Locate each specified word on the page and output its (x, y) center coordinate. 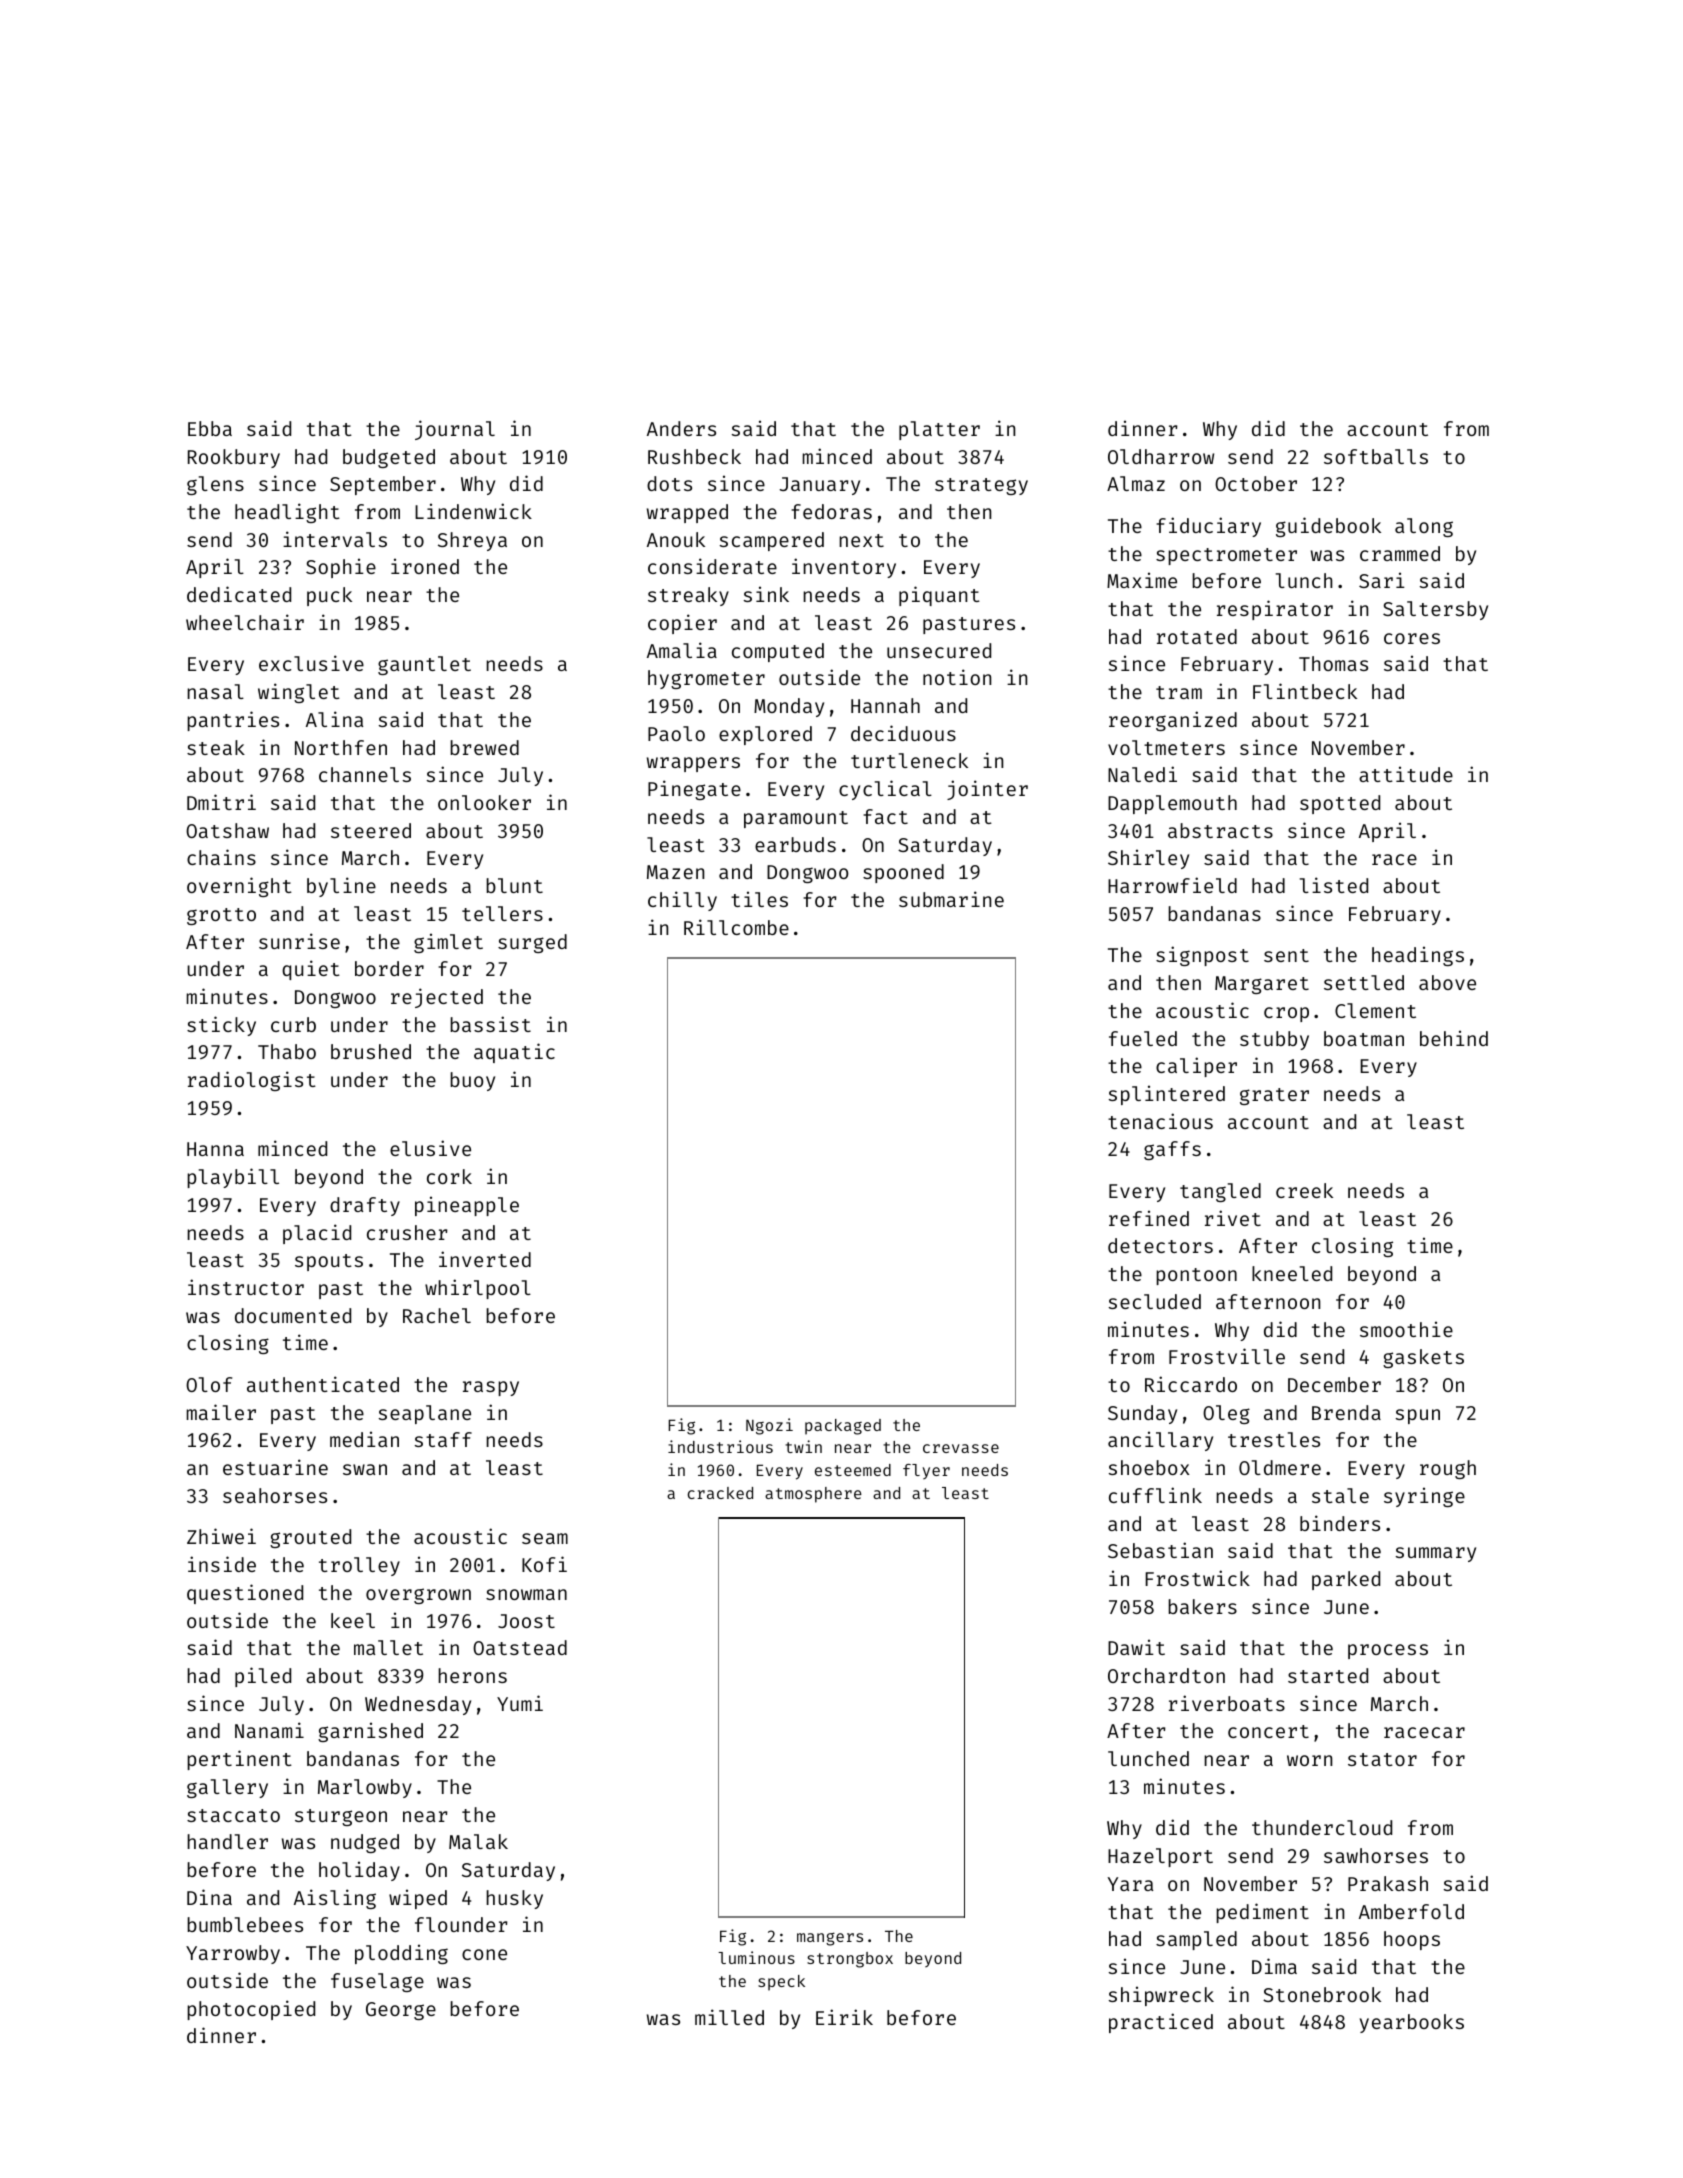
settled (1364, 982)
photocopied (251, 2010)
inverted (485, 1259)
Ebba (210, 428)
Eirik (844, 2017)
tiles (759, 899)
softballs (1376, 456)
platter (939, 430)
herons (472, 1675)
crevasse (961, 1448)
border (389, 968)
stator (1382, 1759)
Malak (478, 1841)
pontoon (1196, 1276)
